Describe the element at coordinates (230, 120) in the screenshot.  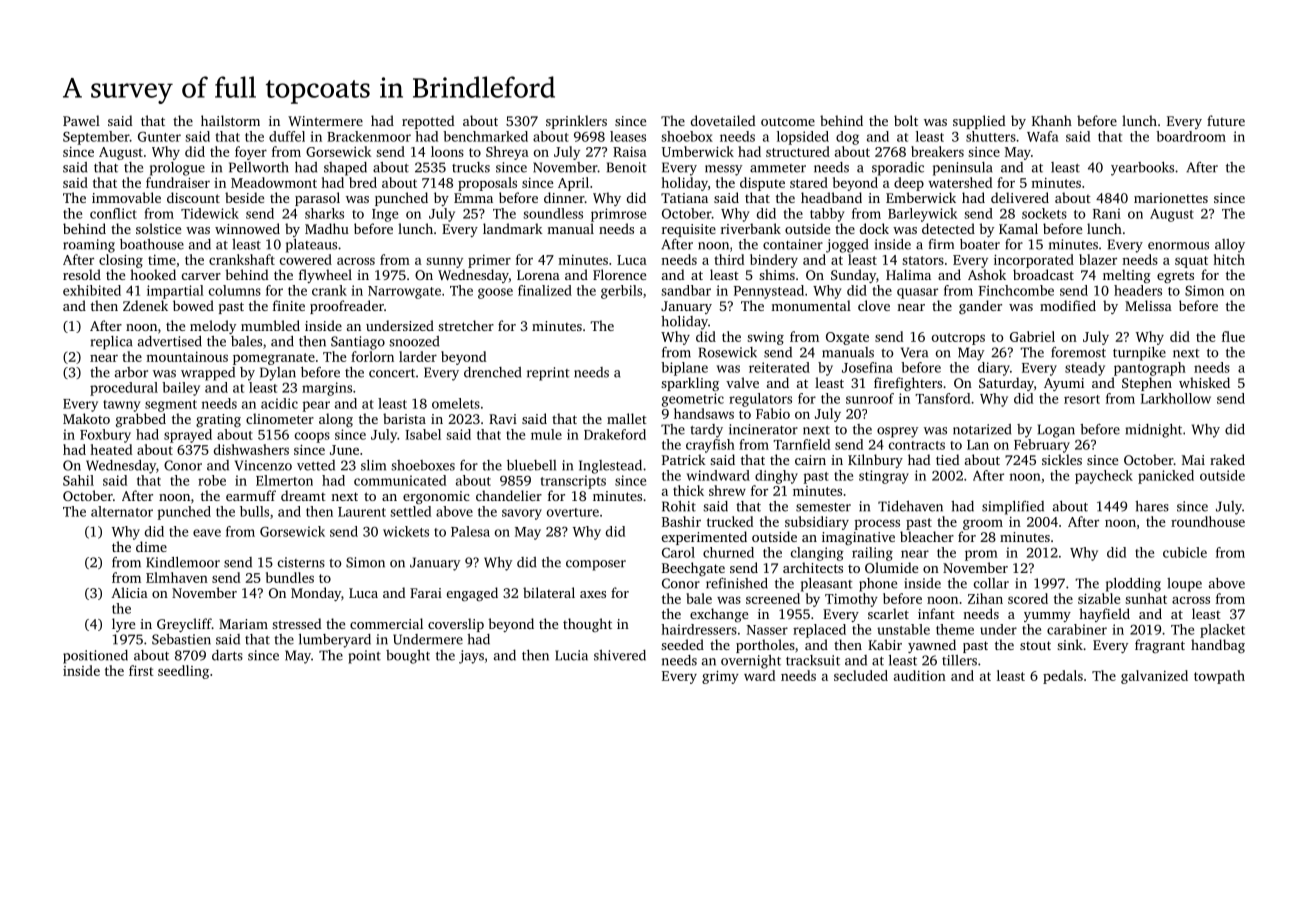
I see `hailstorm` at that location.
